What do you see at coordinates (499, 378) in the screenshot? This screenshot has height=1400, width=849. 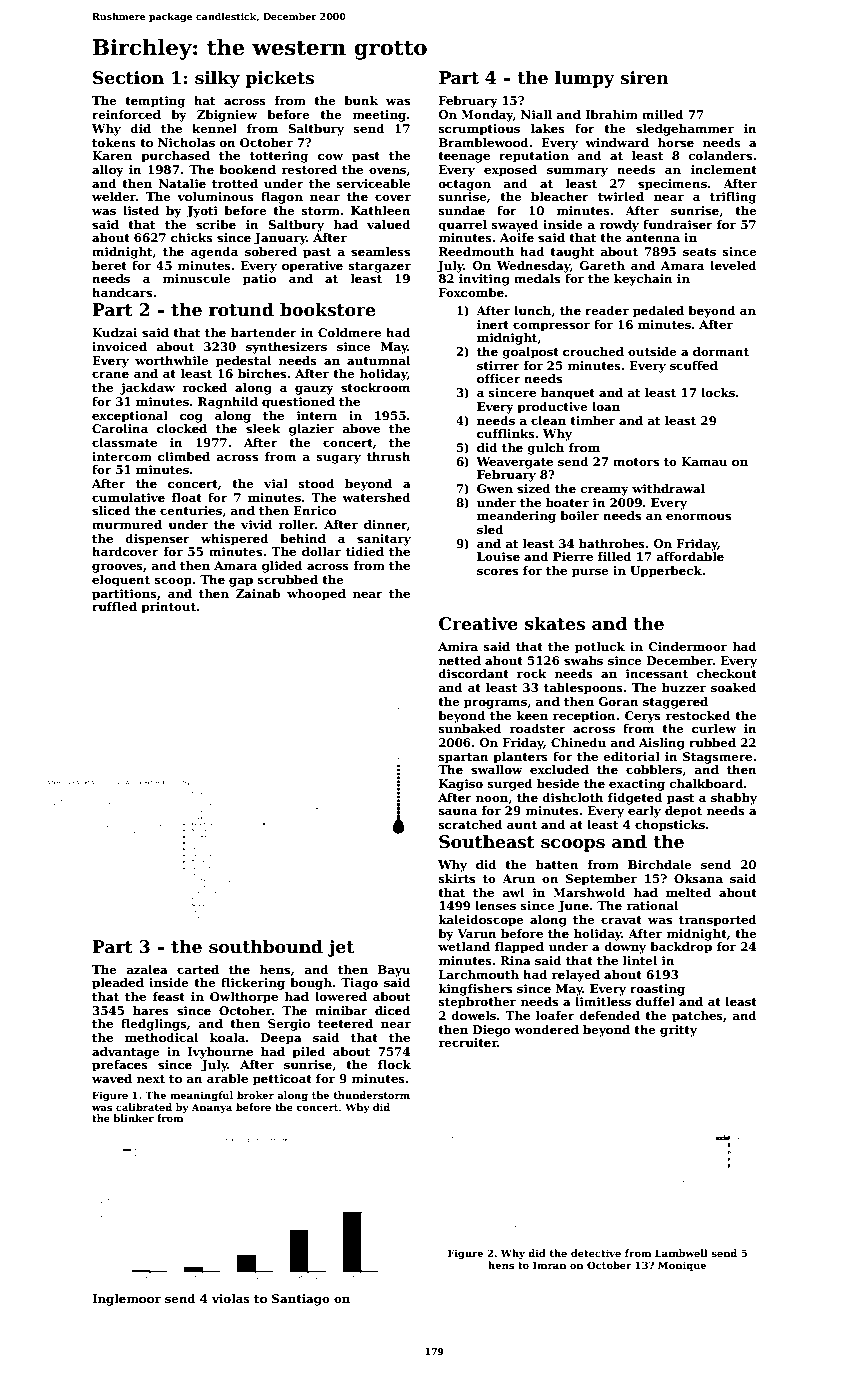 I see `officer` at bounding box center [499, 378].
